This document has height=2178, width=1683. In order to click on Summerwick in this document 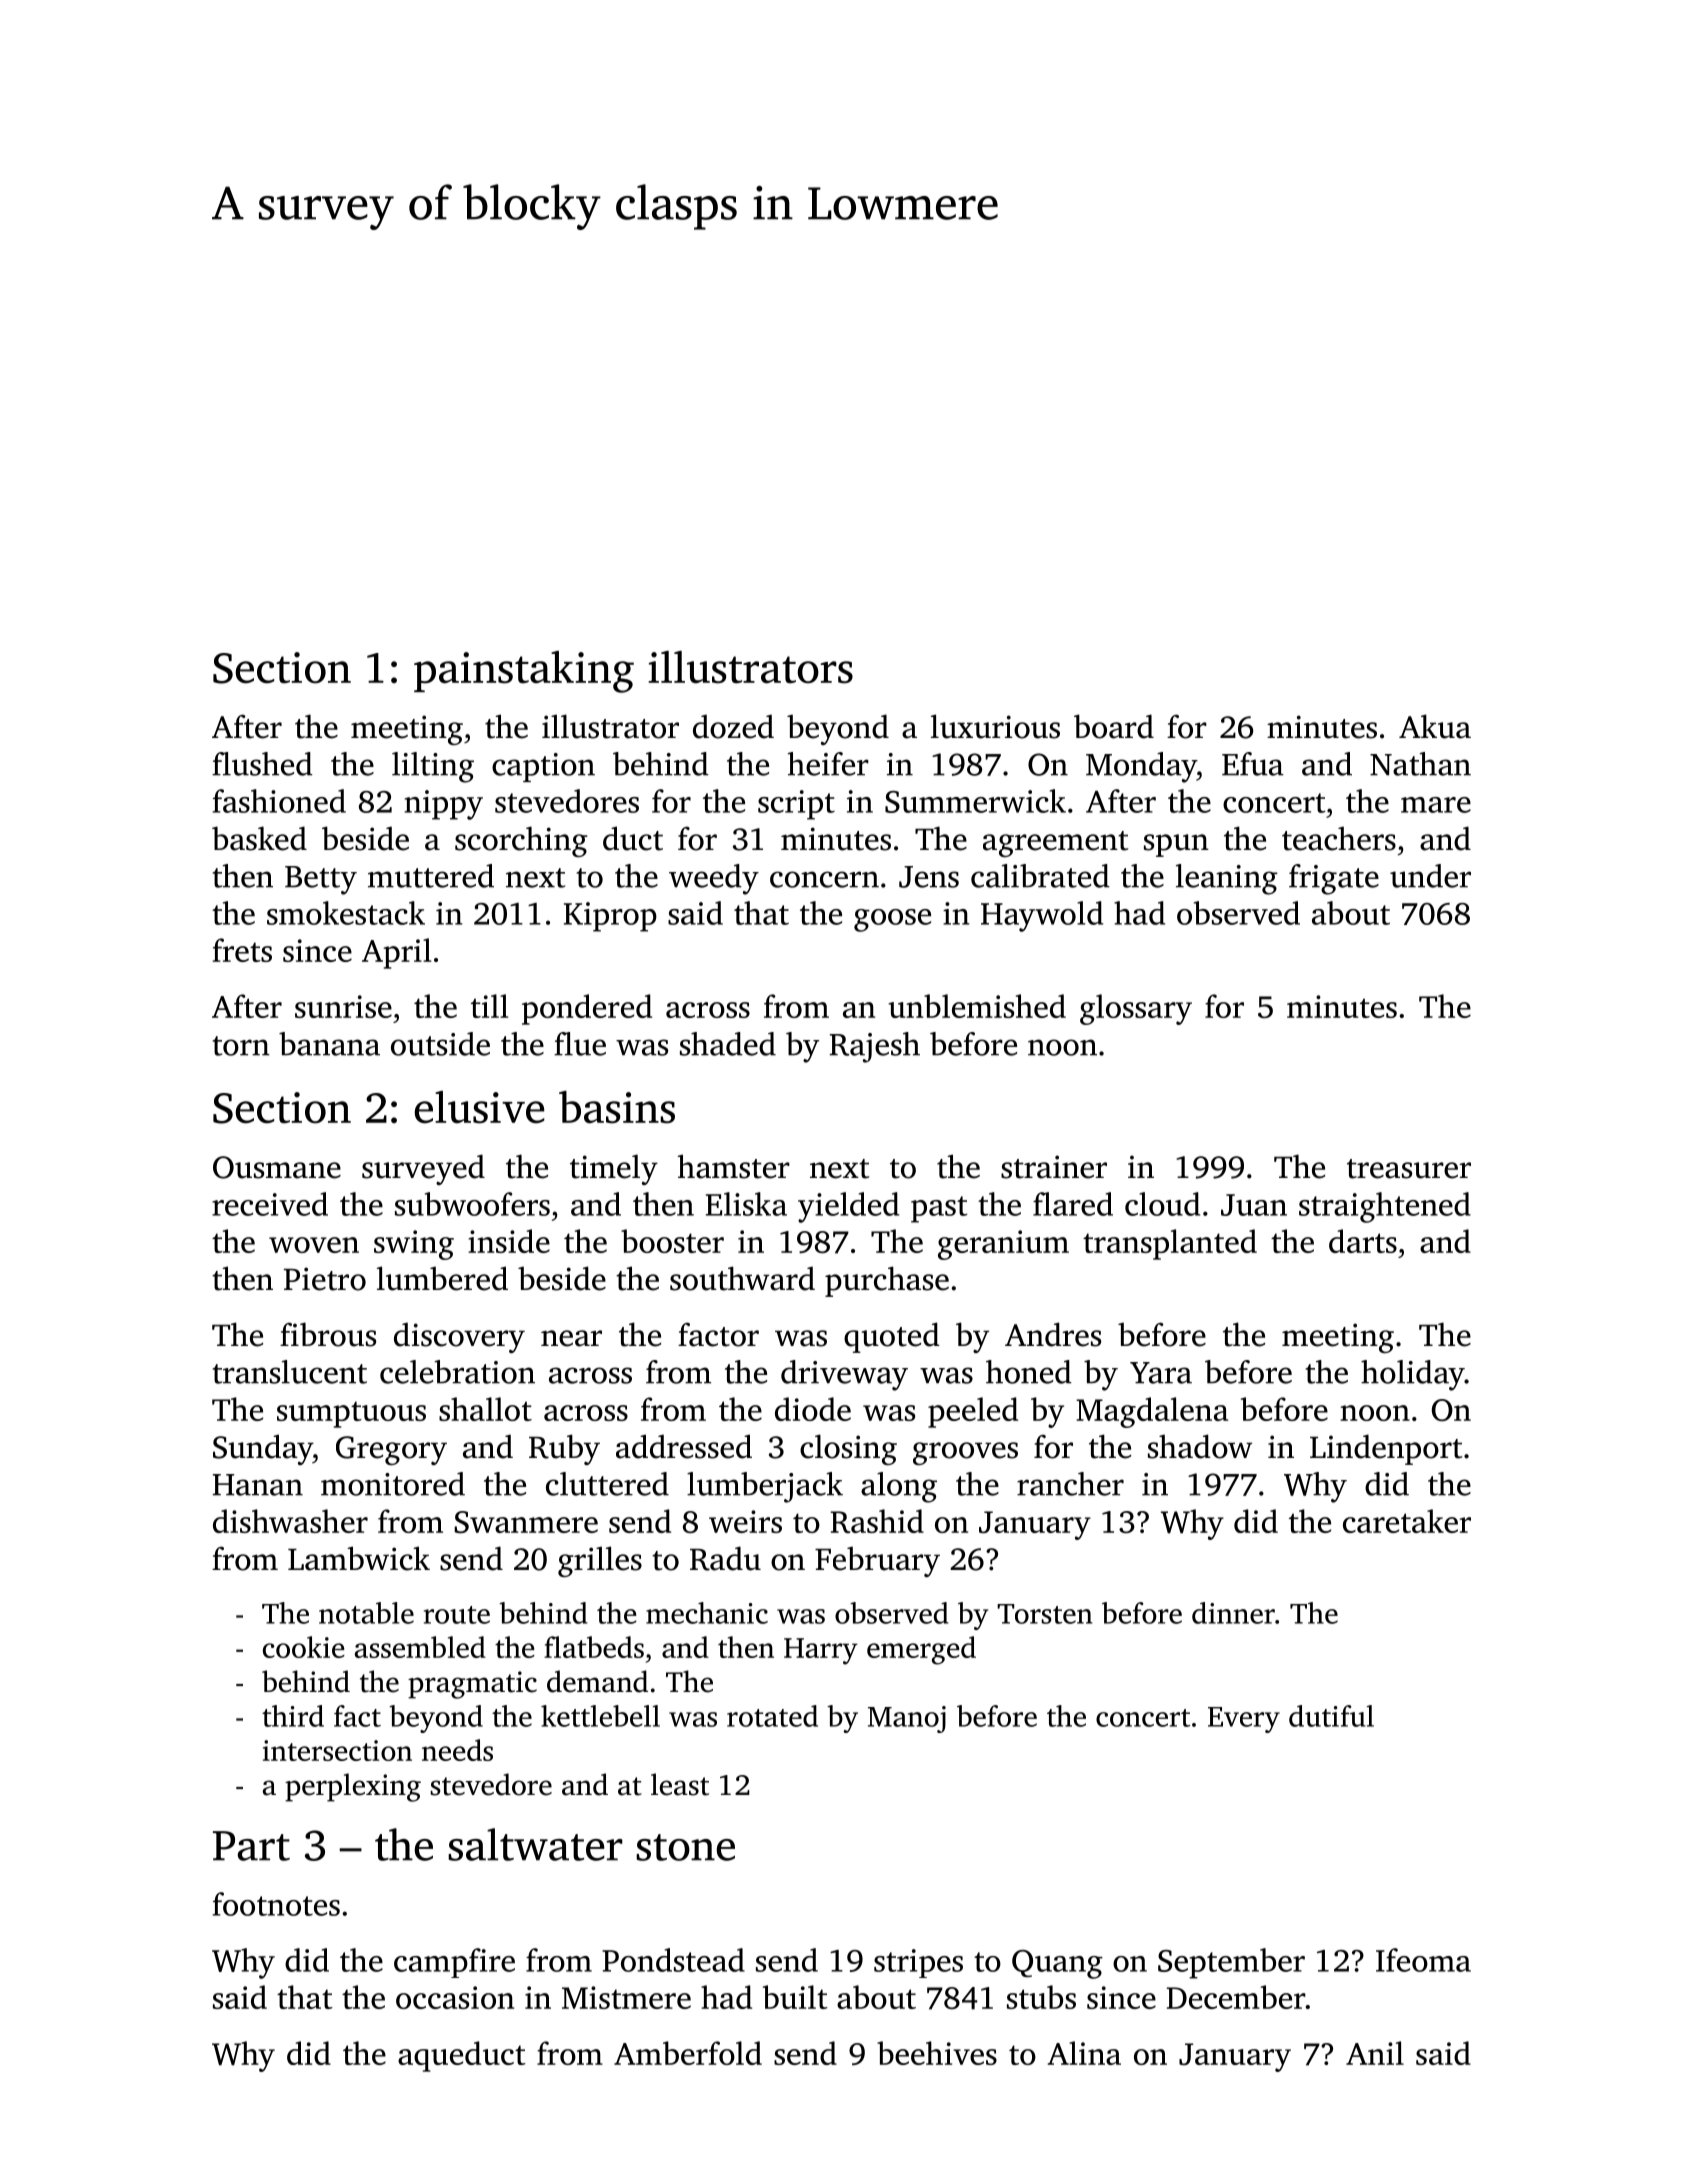, I will do `click(975, 801)`.
